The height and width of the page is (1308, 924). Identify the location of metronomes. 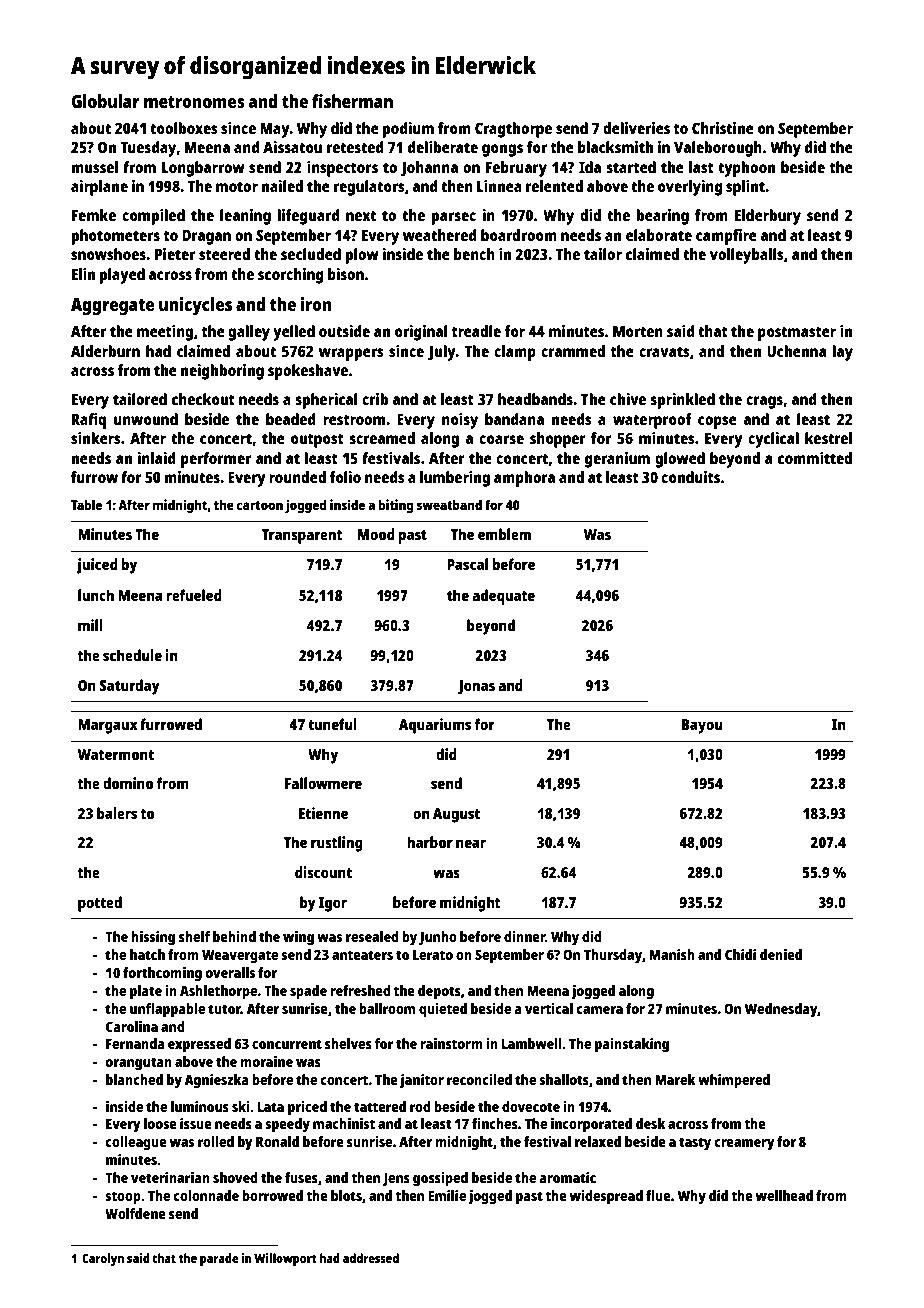
(194, 102).
